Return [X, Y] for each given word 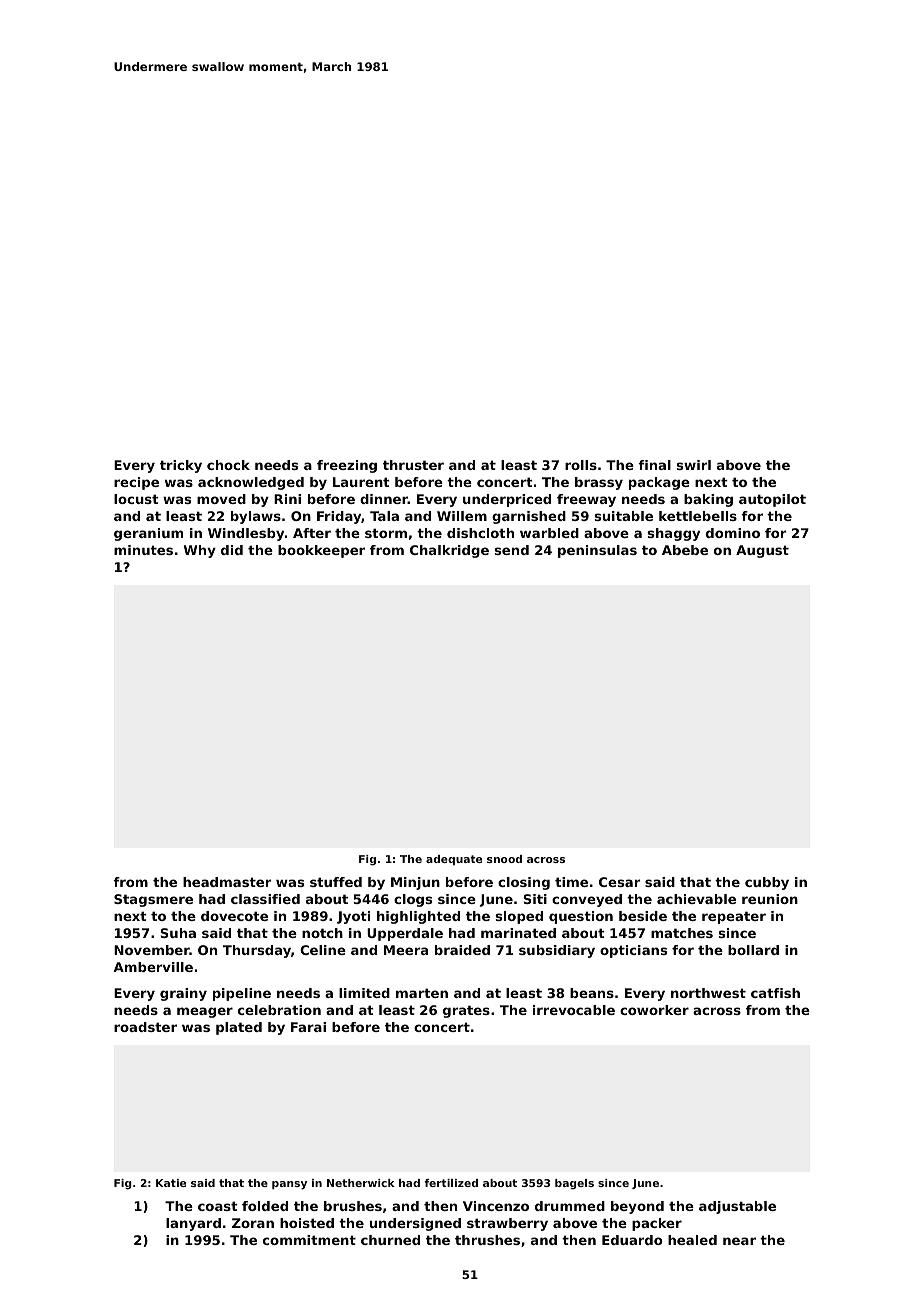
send [512, 550]
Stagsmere [153, 900]
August [762, 551]
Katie [171, 1183]
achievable [696, 899]
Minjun [415, 883]
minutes [143, 550]
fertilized [451, 1183]
